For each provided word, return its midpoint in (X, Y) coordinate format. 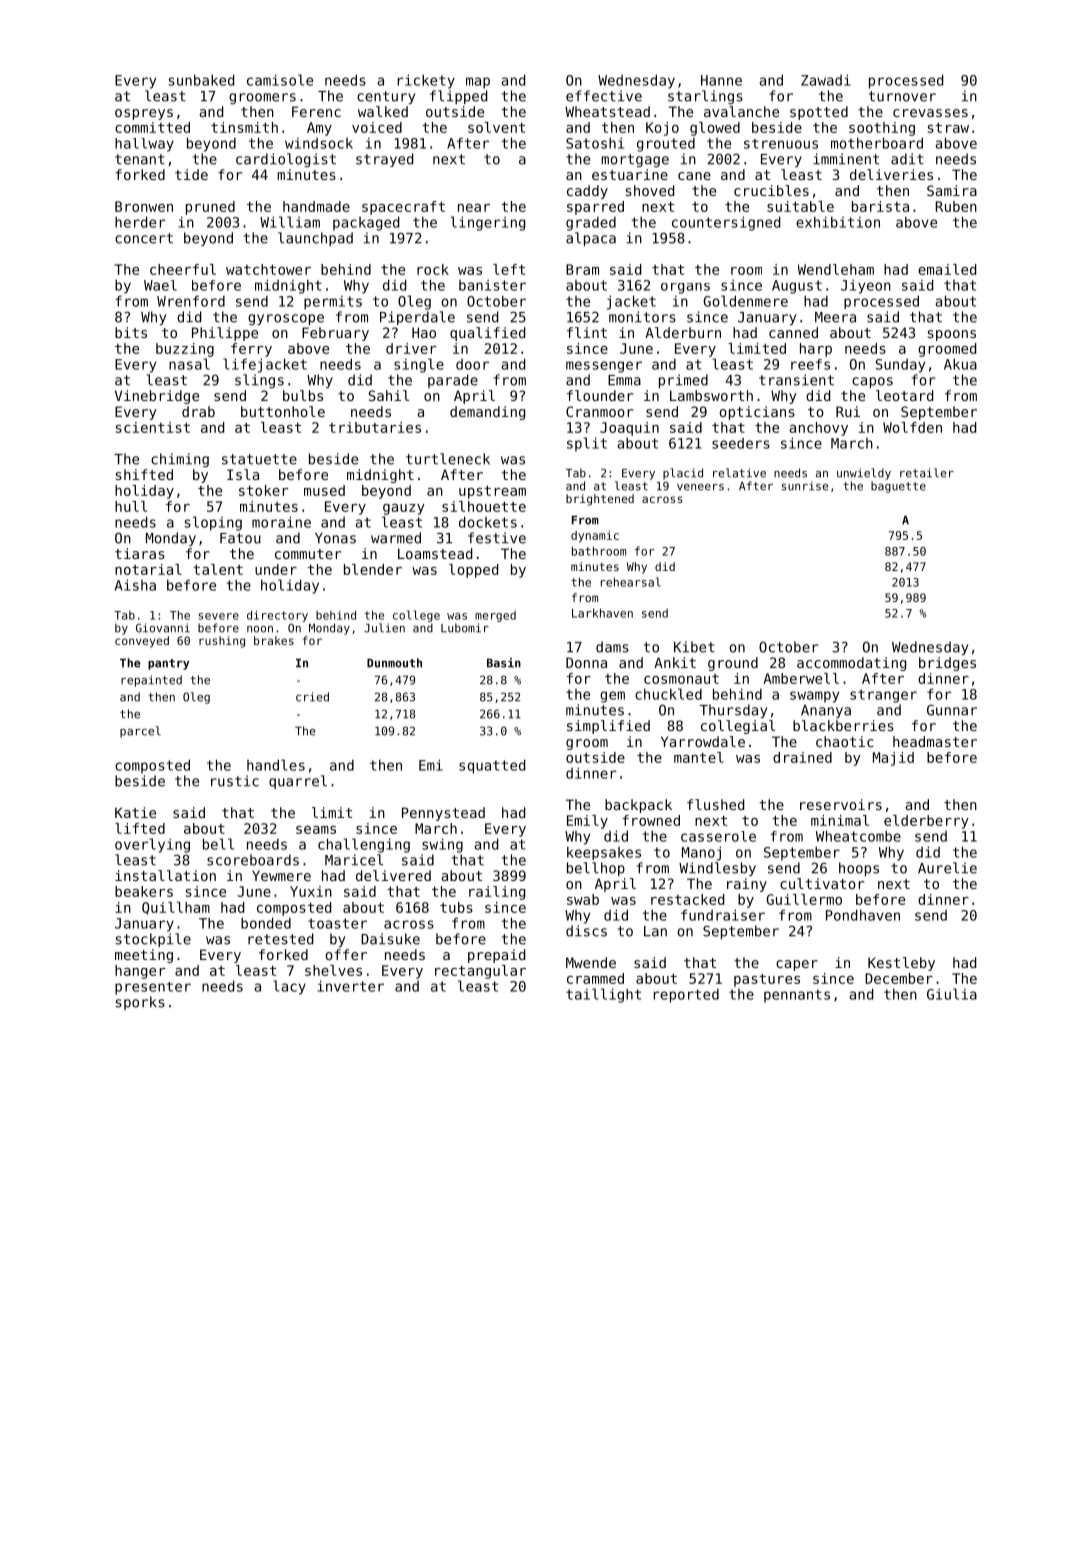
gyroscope (286, 320)
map (478, 83)
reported (686, 996)
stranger (883, 696)
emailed (947, 269)
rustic (235, 781)
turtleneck (448, 459)
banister (492, 285)
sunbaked (201, 80)
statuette (259, 459)
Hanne (721, 80)
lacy (289, 987)
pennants (797, 996)
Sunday (900, 366)
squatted (492, 766)
